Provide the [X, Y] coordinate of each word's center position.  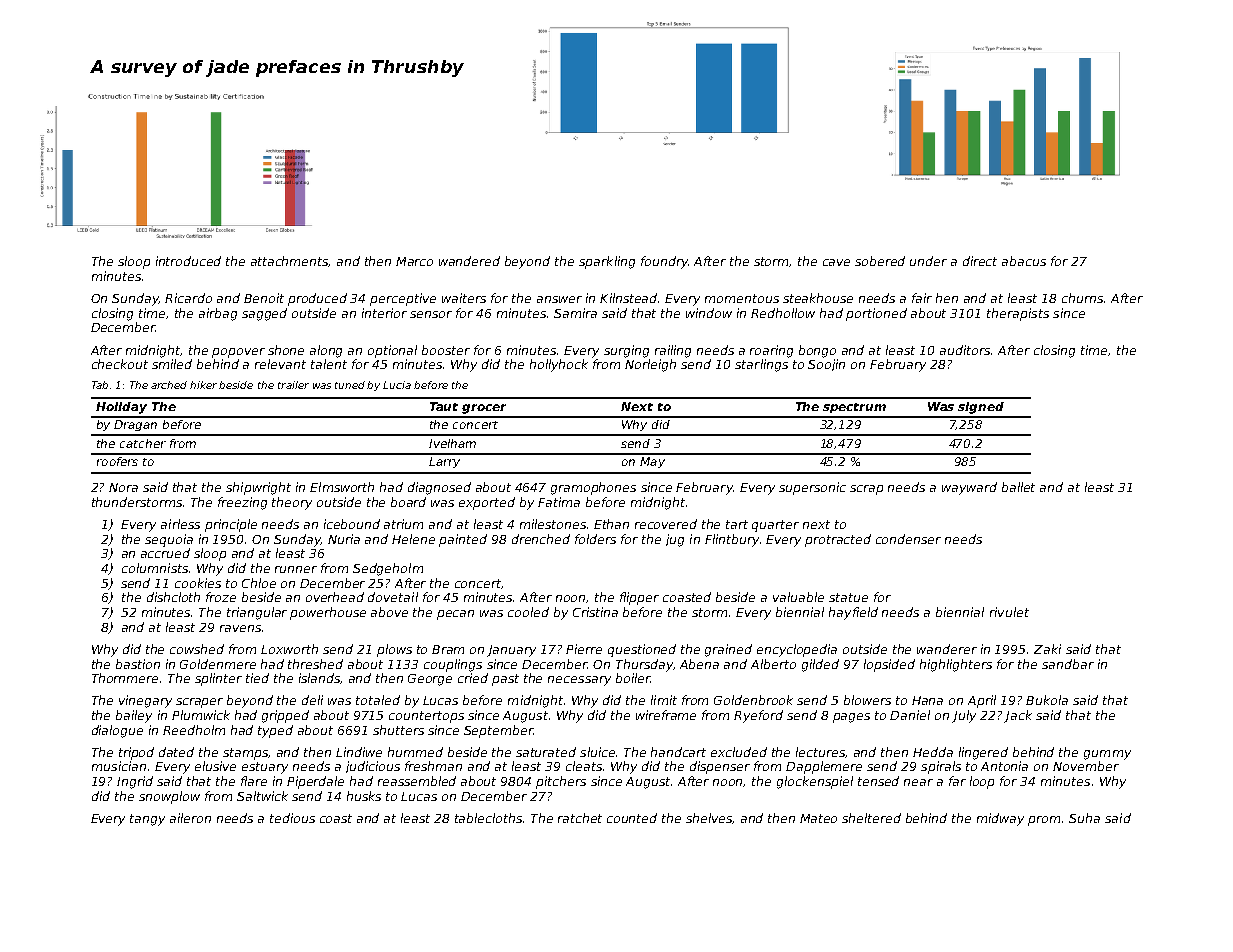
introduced [188, 261]
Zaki [1047, 649]
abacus [1024, 261]
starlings [761, 365]
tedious [292, 818]
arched [169, 385]
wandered [469, 261]
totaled [378, 700]
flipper [639, 598]
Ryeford [758, 716]
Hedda [933, 752]
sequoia [169, 540]
